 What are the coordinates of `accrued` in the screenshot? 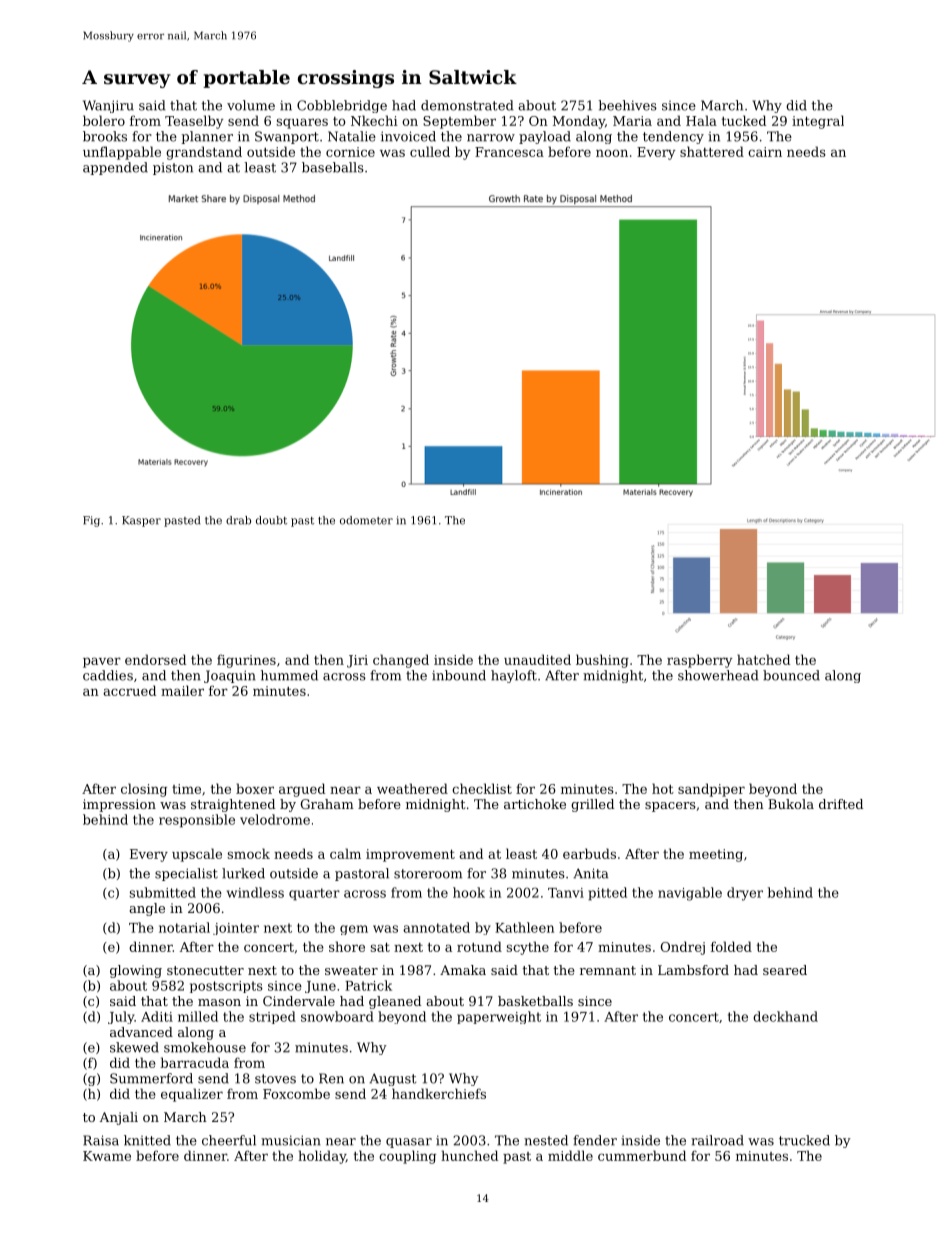 It's located at (129, 690).
